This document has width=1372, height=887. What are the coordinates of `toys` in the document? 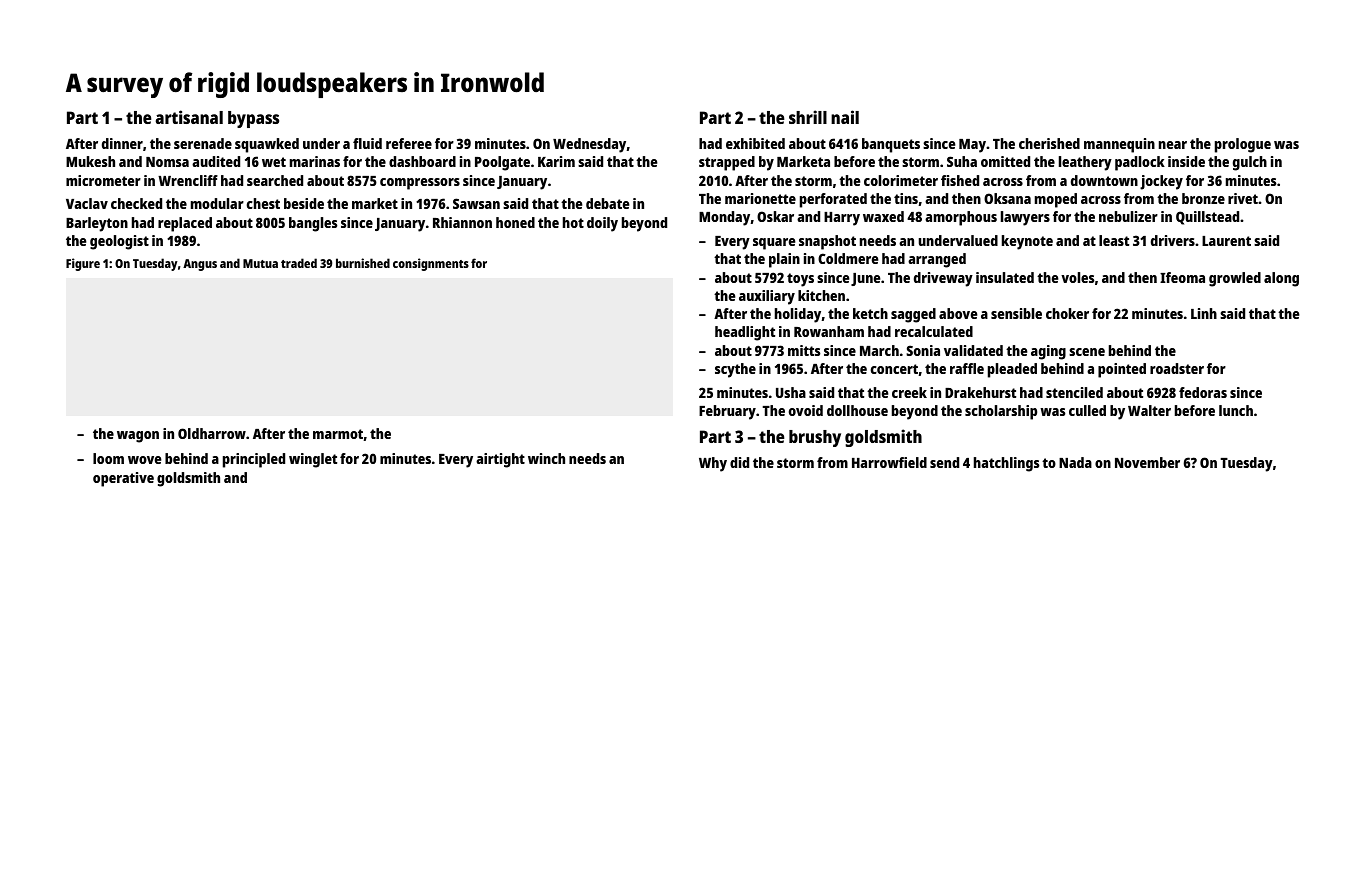 It's located at (800, 280).
